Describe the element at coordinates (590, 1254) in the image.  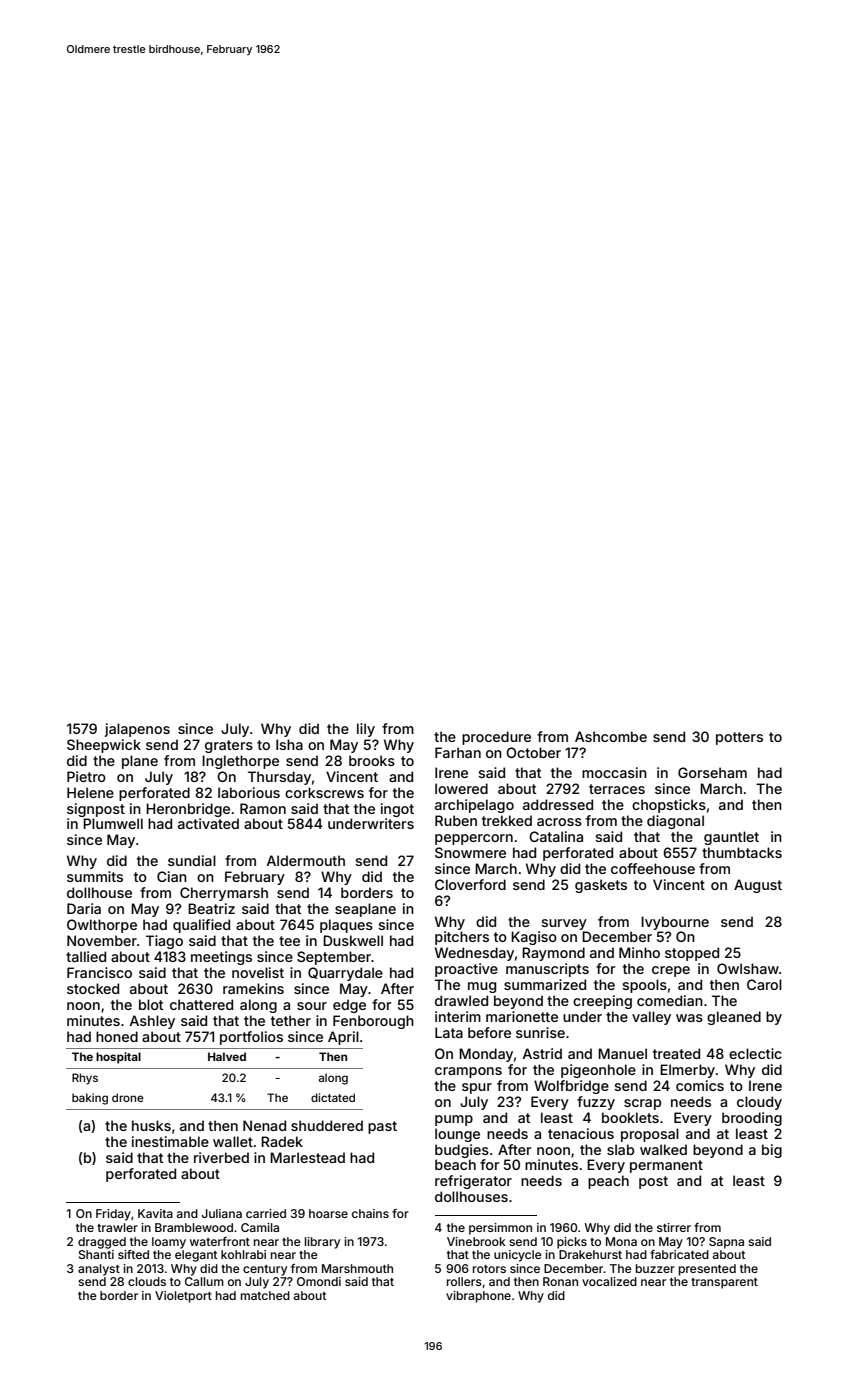
I see `Drakehurst` at that location.
